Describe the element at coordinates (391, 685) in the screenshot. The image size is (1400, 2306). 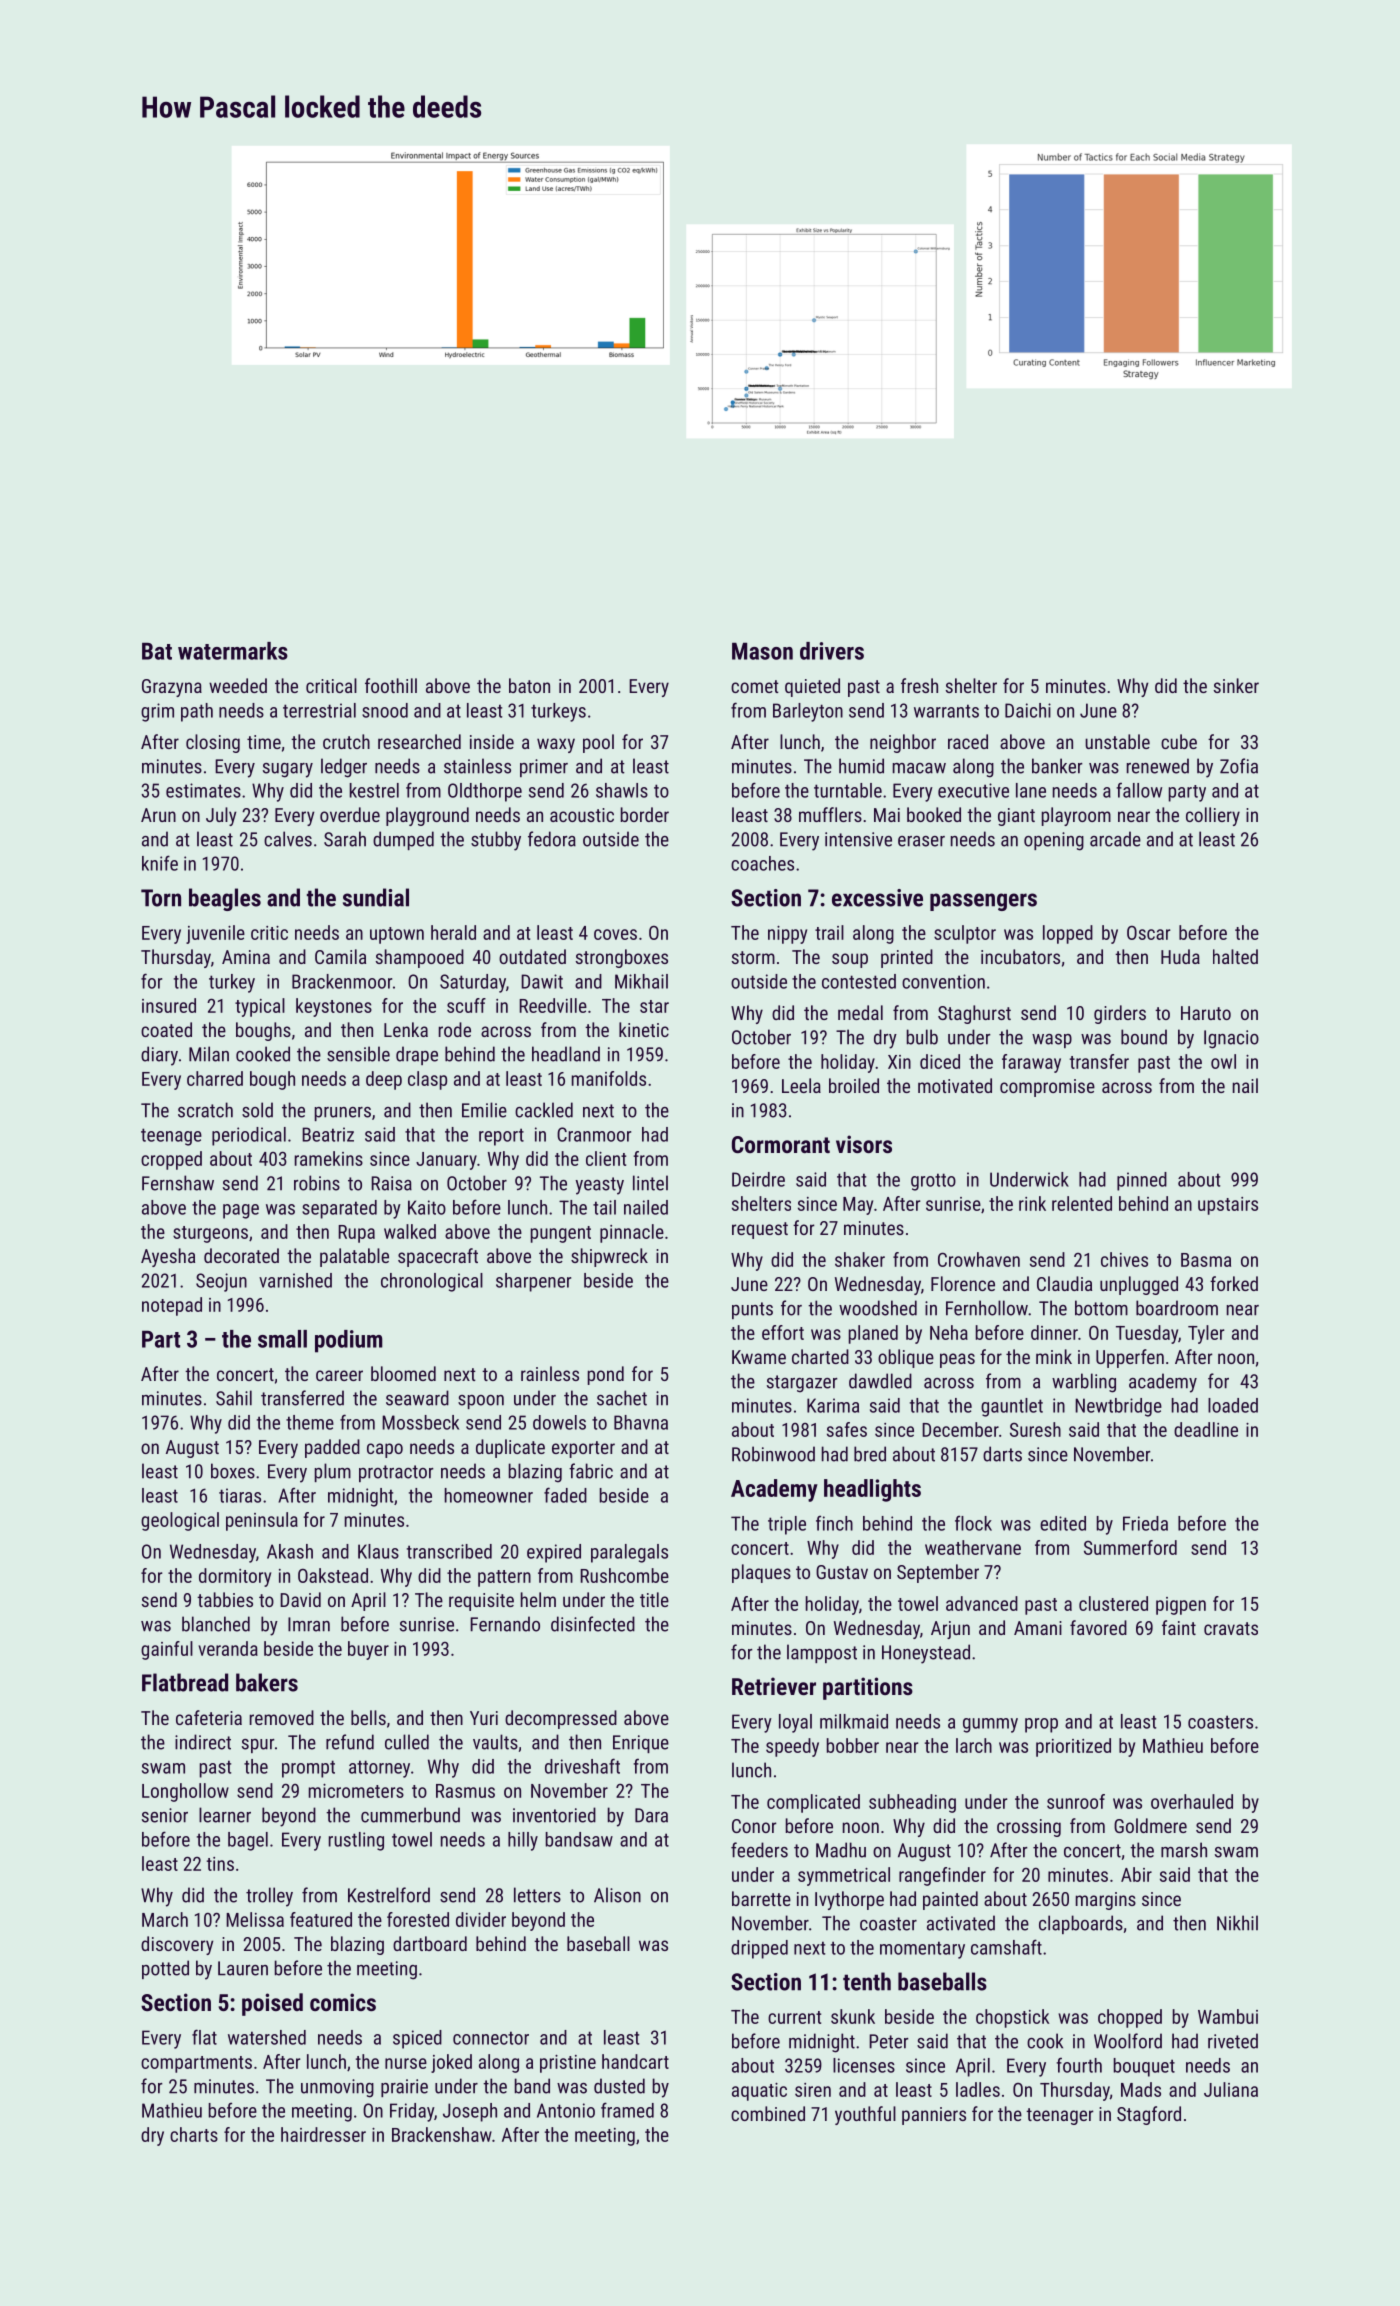
I see `foothill` at that location.
